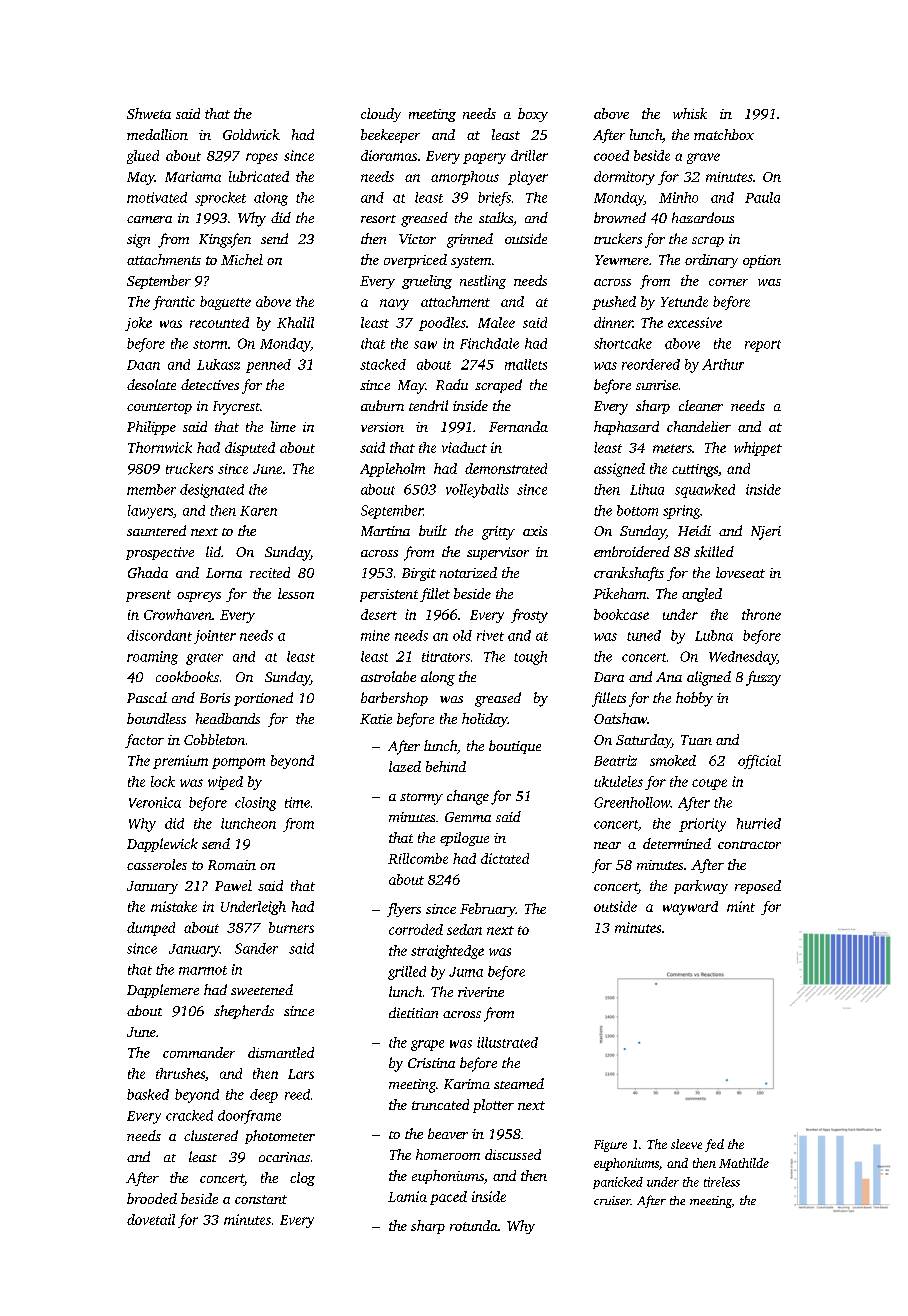 The width and height of the screenshot is (908, 1316). What do you see at coordinates (740, 572) in the screenshot?
I see `loveseat` at bounding box center [740, 572].
